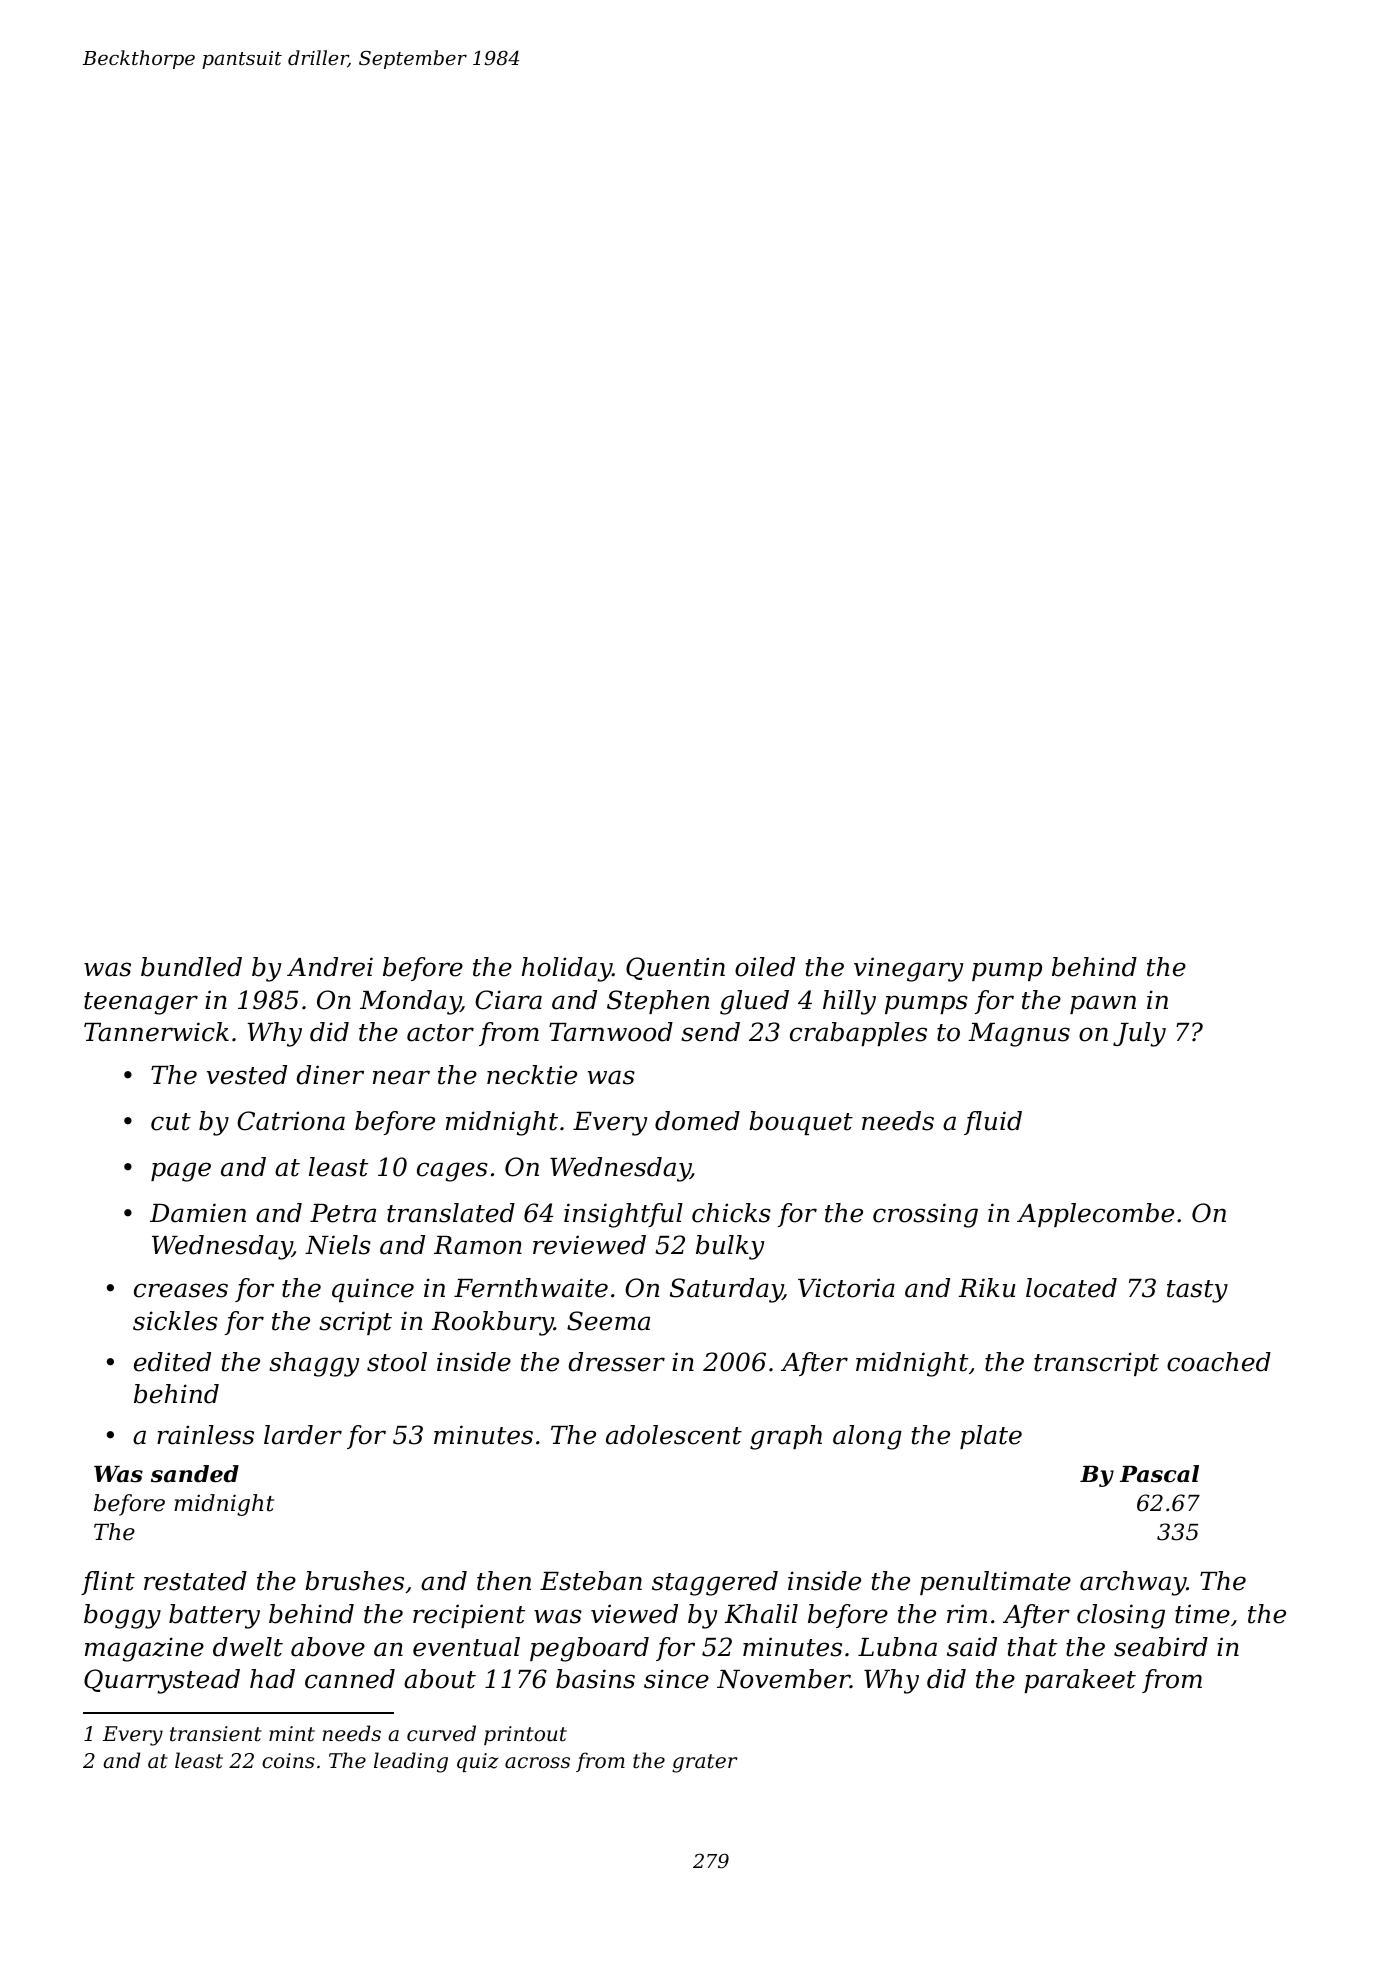 This screenshot has height=1969, width=1386. Describe the element at coordinates (623, 1215) in the screenshot. I see `insightful` at that location.
